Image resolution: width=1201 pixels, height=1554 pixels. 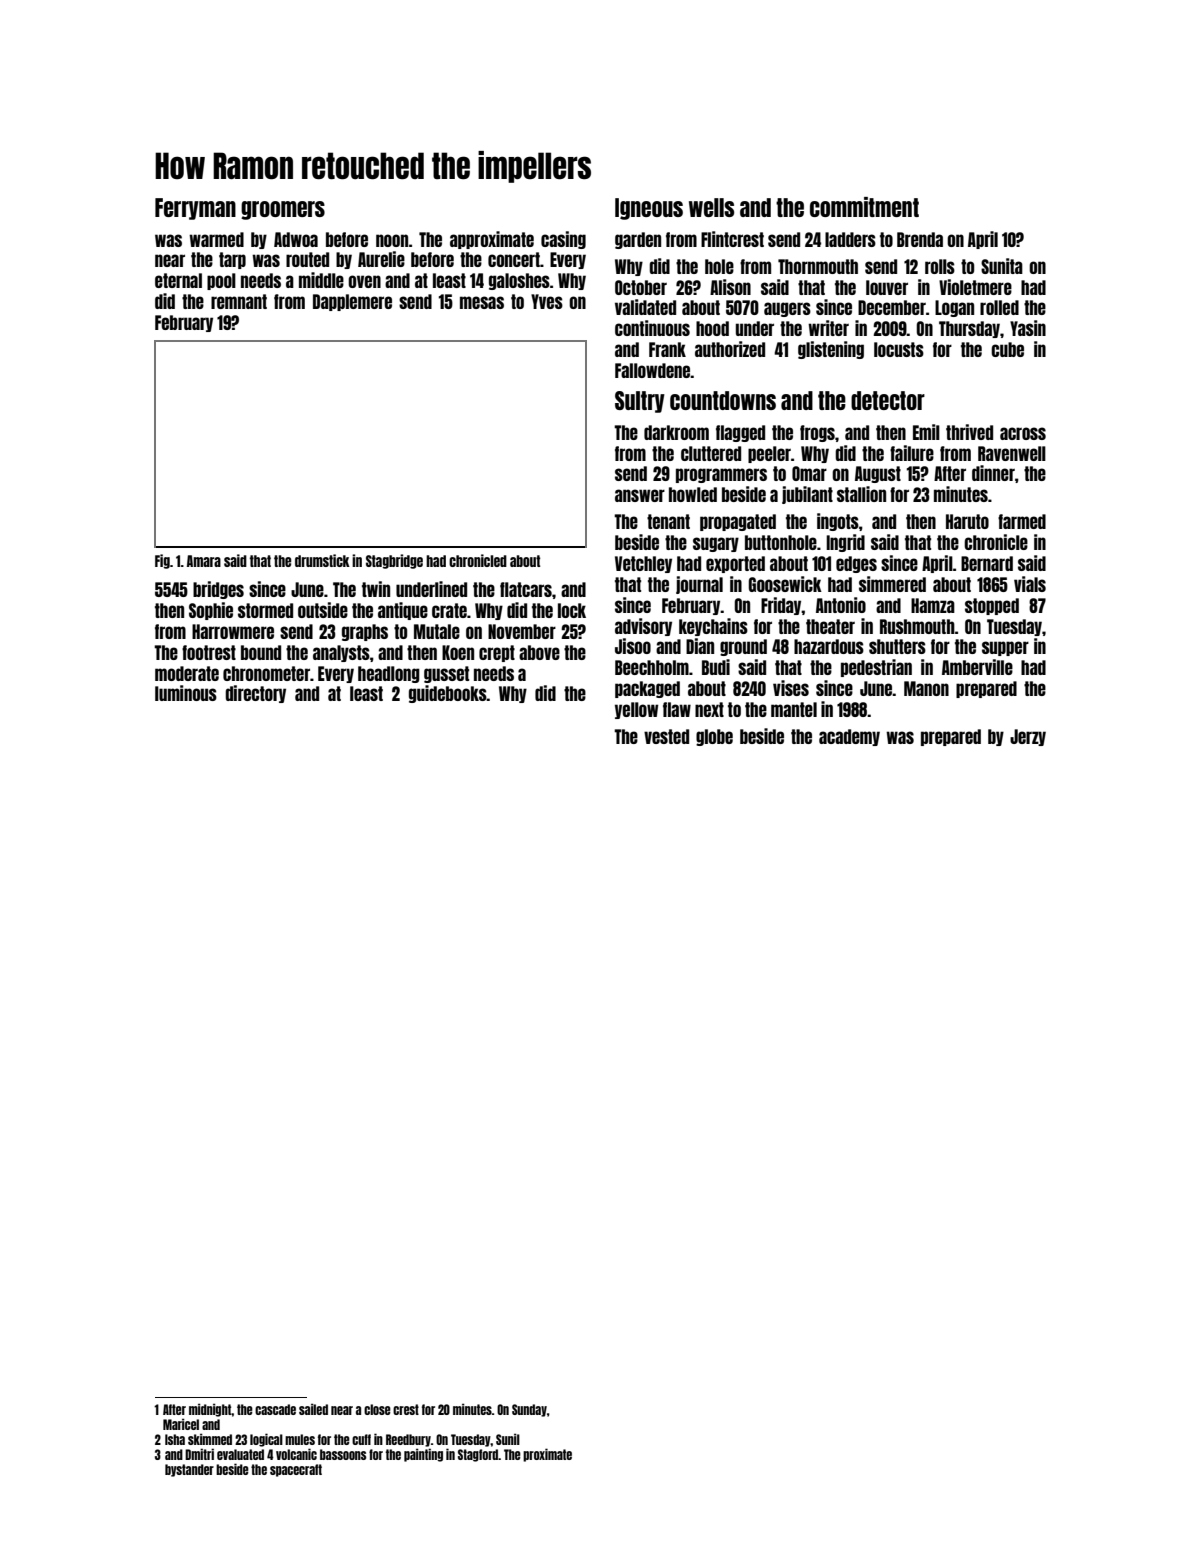 What do you see at coordinates (1022, 521) in the screenshot?
I see `farmed` at bounding box center [1022, 521].
